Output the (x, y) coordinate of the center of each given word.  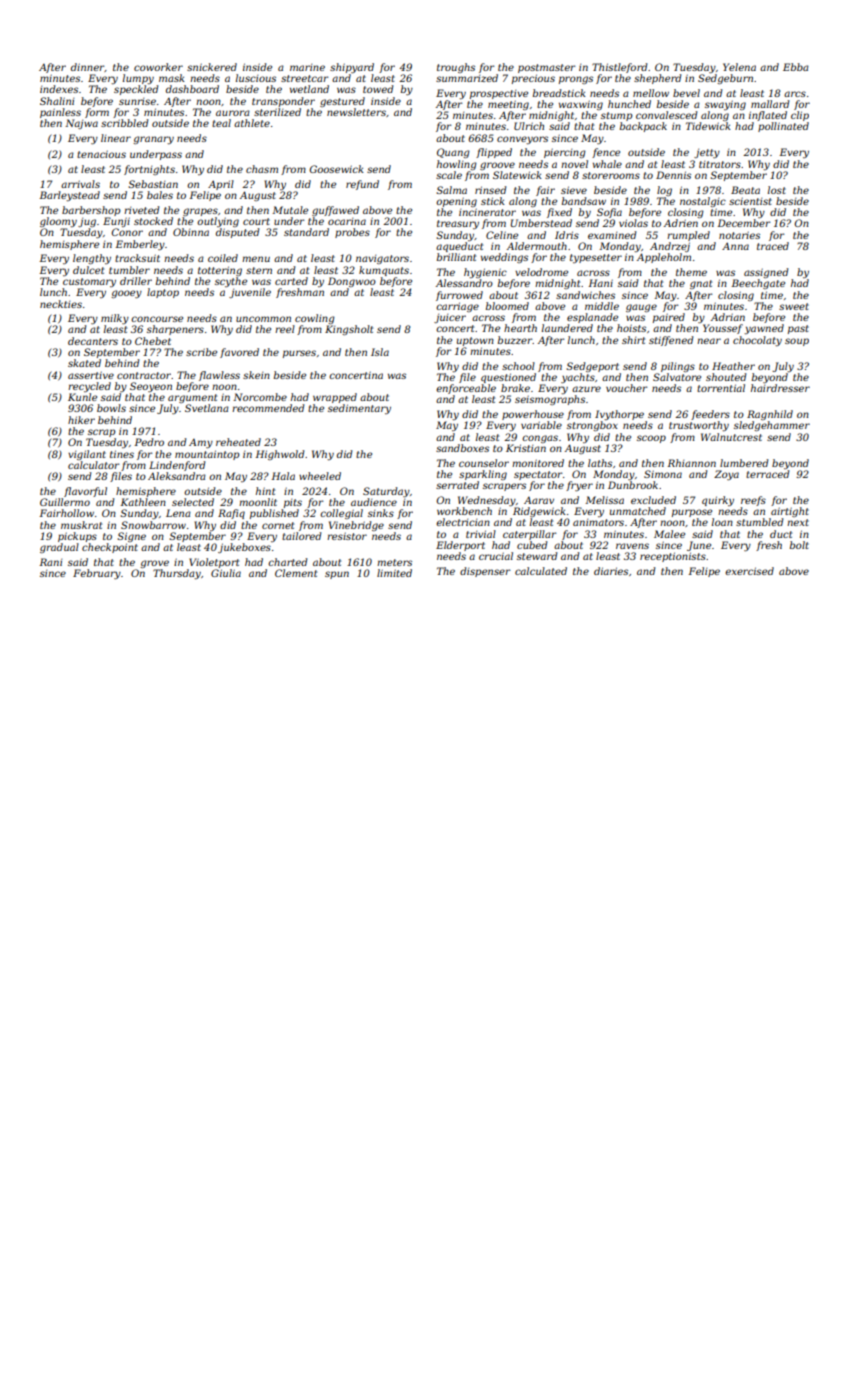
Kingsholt (349, 330)
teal (221, 123)
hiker (81, 420)
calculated (541, 571)
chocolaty (757, 341)
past (798, 329)
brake (515, 388)
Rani (50, 562)
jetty (707, 153)
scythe (231, 282)
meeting (508, 105)
